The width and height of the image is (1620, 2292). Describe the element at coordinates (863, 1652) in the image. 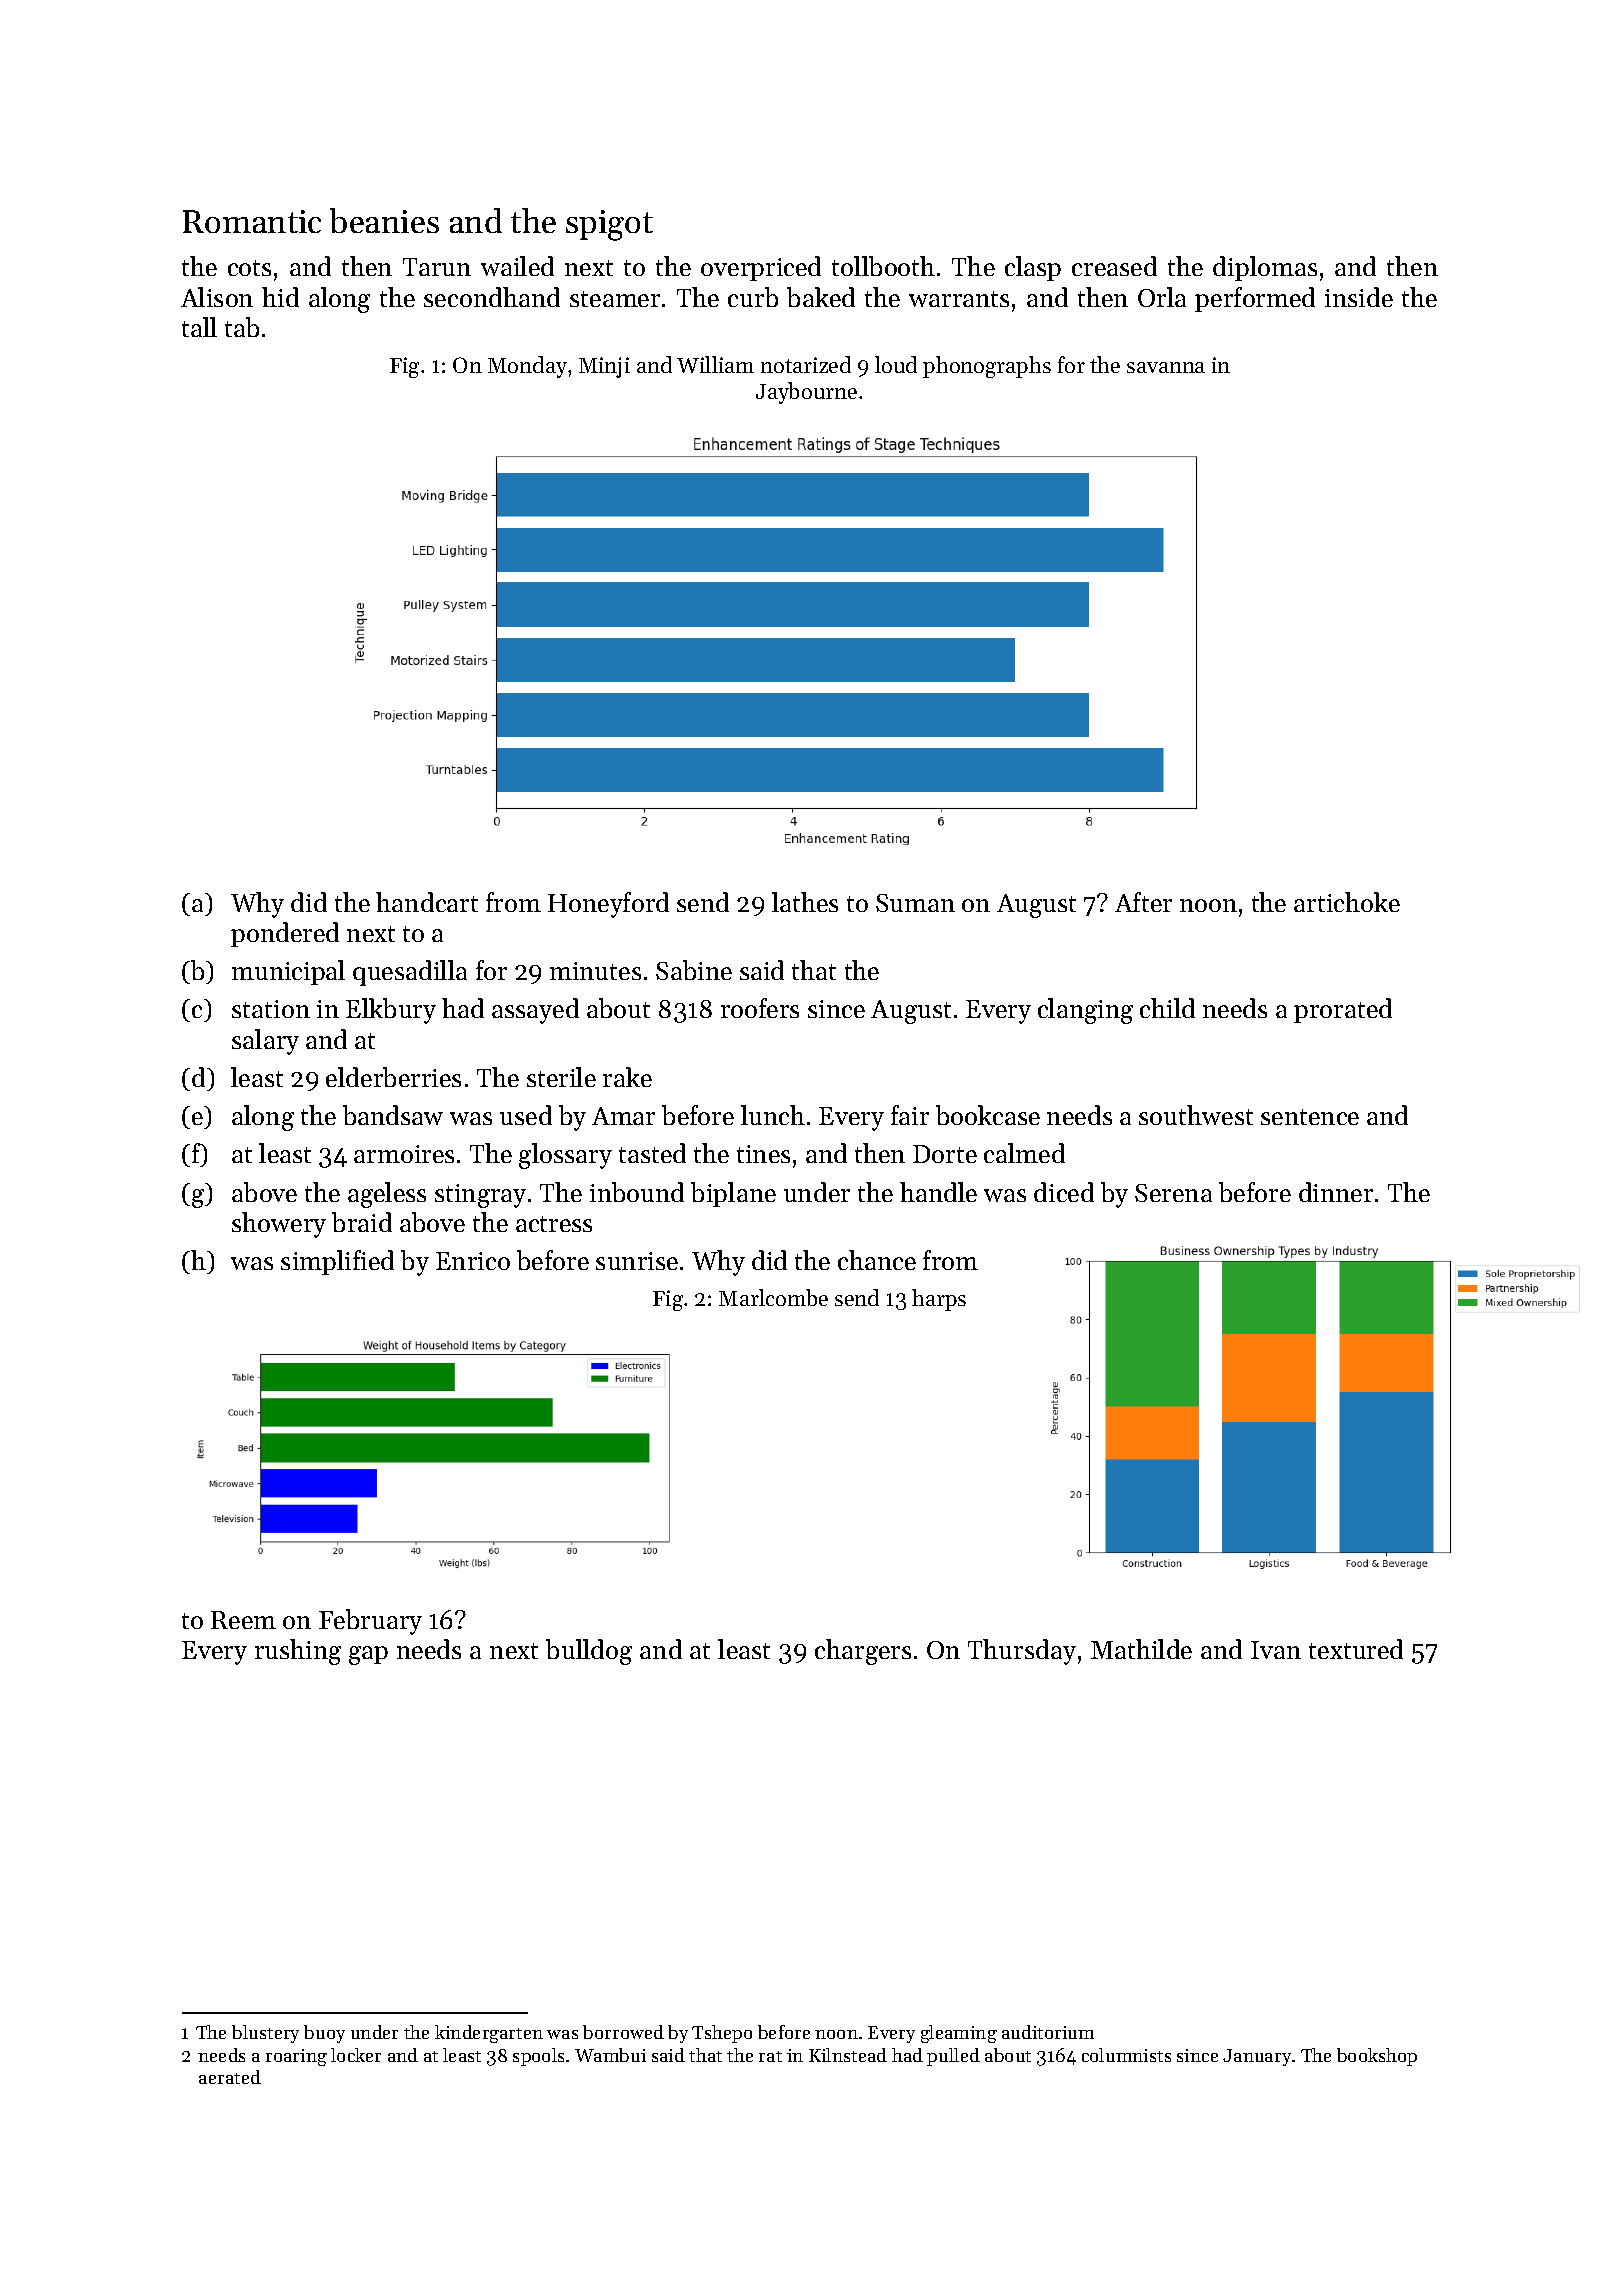

I see `chargers` at that location.
